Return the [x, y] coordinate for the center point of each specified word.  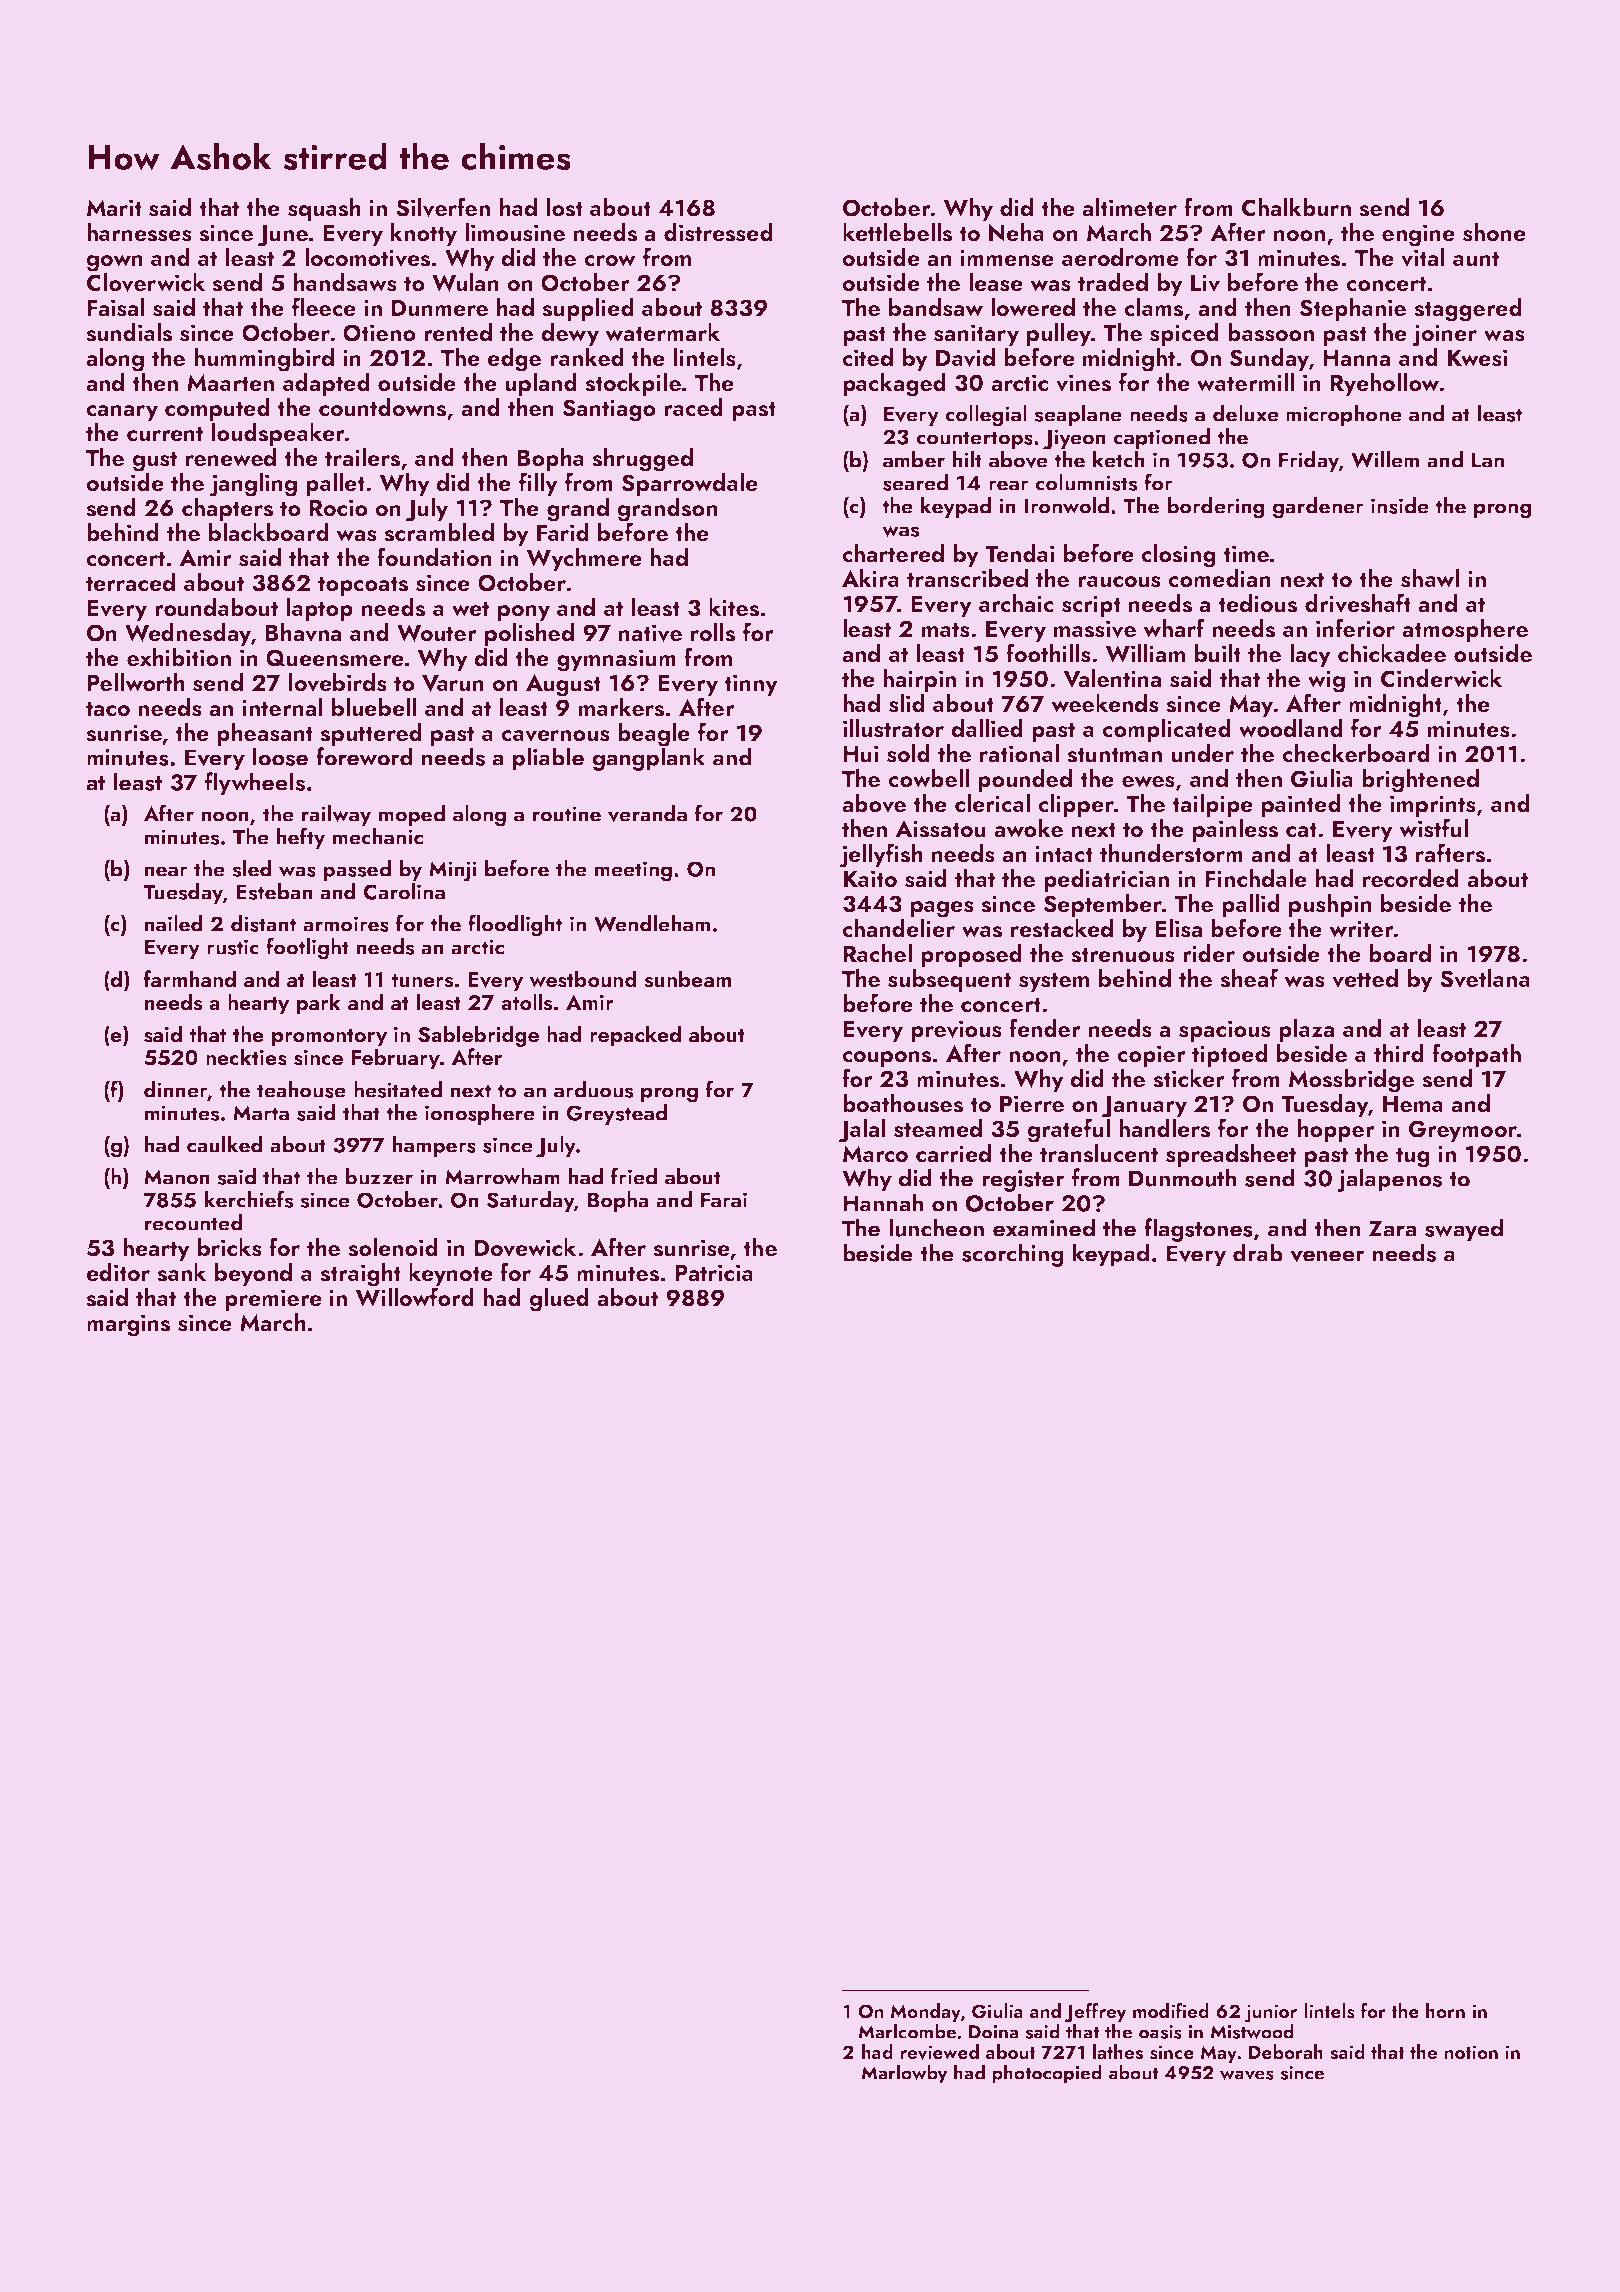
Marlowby [904, 2074]
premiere [273, 1300]
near [166, 871]
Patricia [714, 1272]
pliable [548, 759]
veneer [1327, 1256]
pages [942, 909]
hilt [967, 459]
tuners [422, 981]
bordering [1216, 508]
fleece [324, 306]
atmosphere [1465, 630]
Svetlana [1485, 979]
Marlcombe [907, 2031]
